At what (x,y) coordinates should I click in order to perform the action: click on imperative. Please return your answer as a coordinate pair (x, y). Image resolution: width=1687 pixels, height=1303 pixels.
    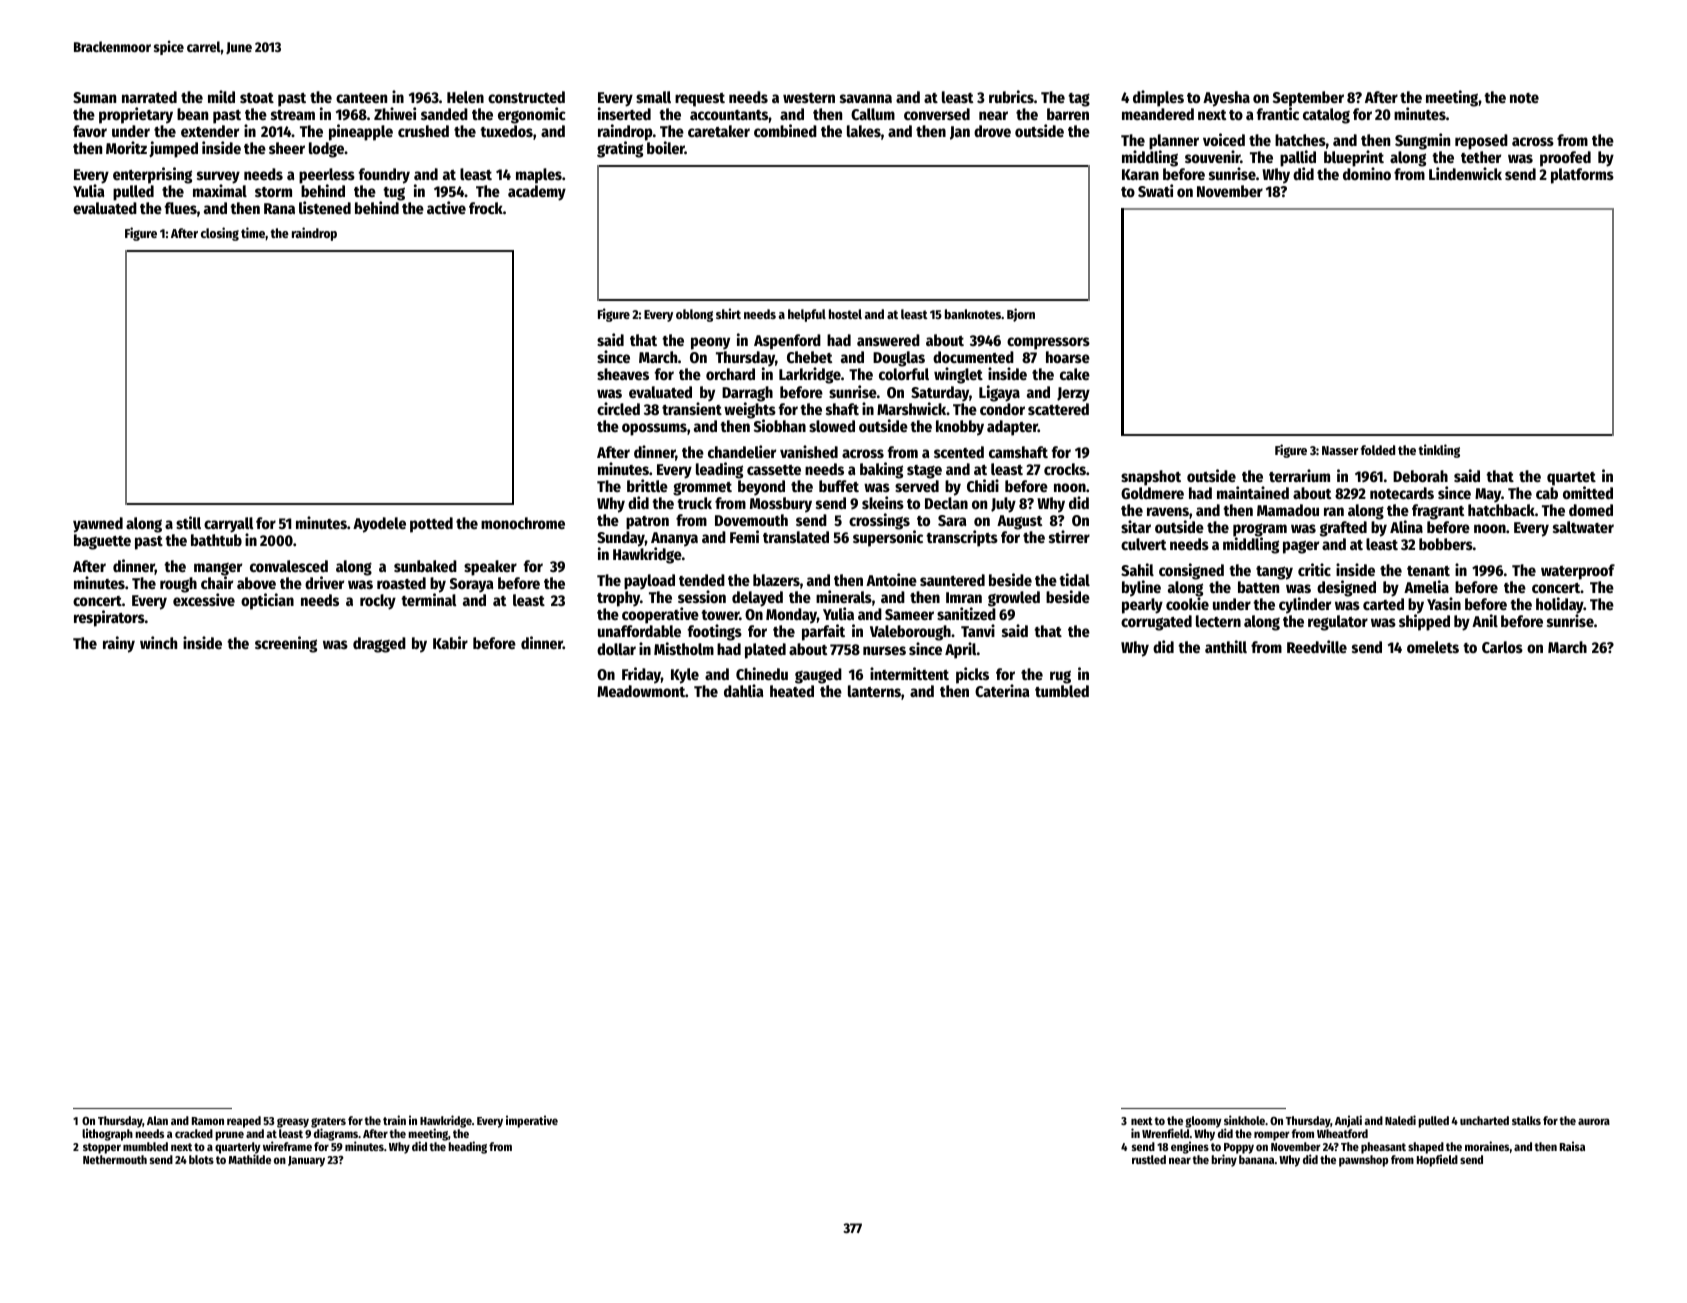
    Looking at the image, I should click on (532, 1121).
